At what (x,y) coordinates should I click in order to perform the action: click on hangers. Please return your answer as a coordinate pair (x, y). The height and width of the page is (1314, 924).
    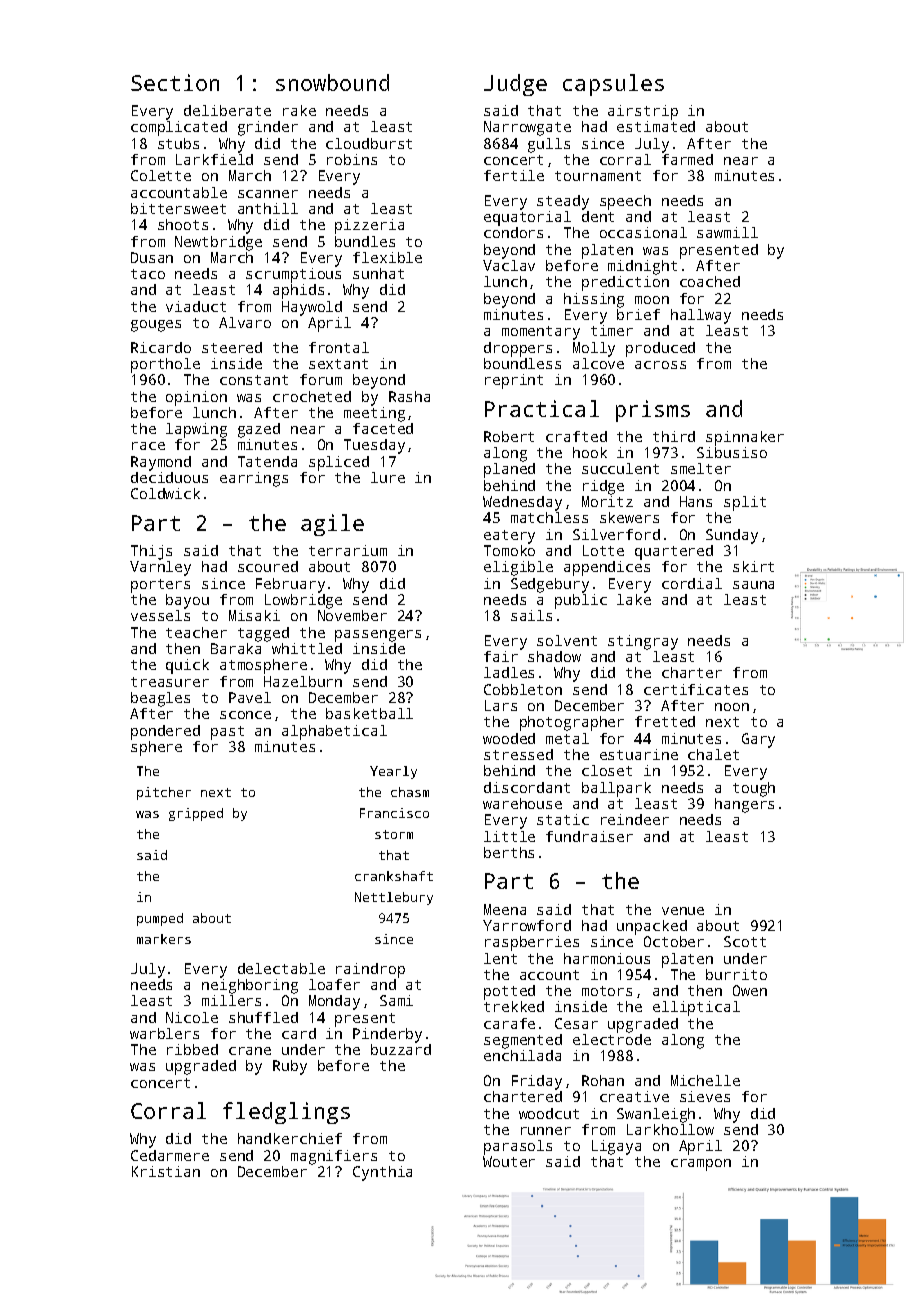
    Looking at the image, I should click on (744, 805).
